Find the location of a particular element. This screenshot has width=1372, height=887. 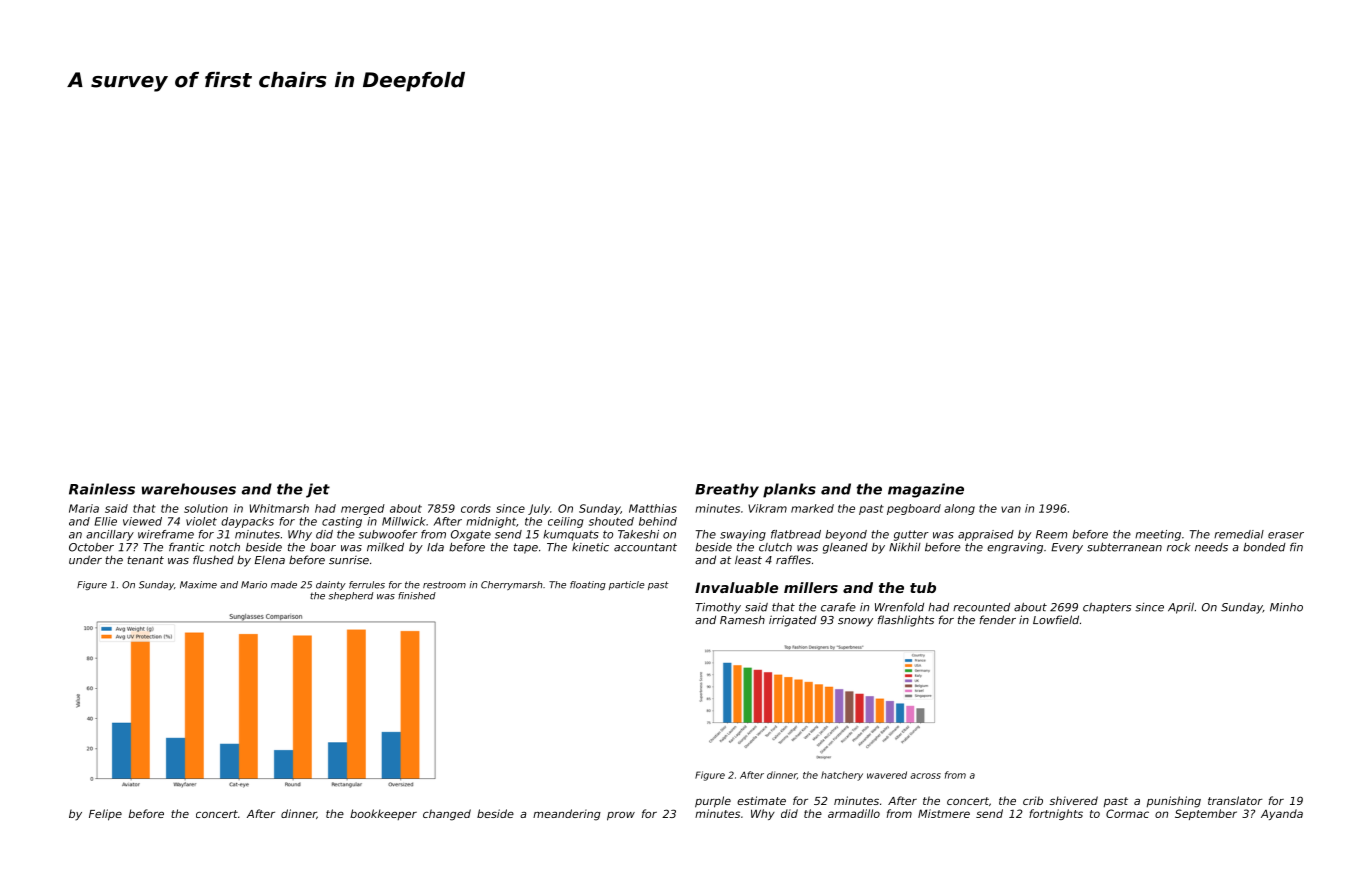

Lowfield is located at coordinates (1056, 620).
